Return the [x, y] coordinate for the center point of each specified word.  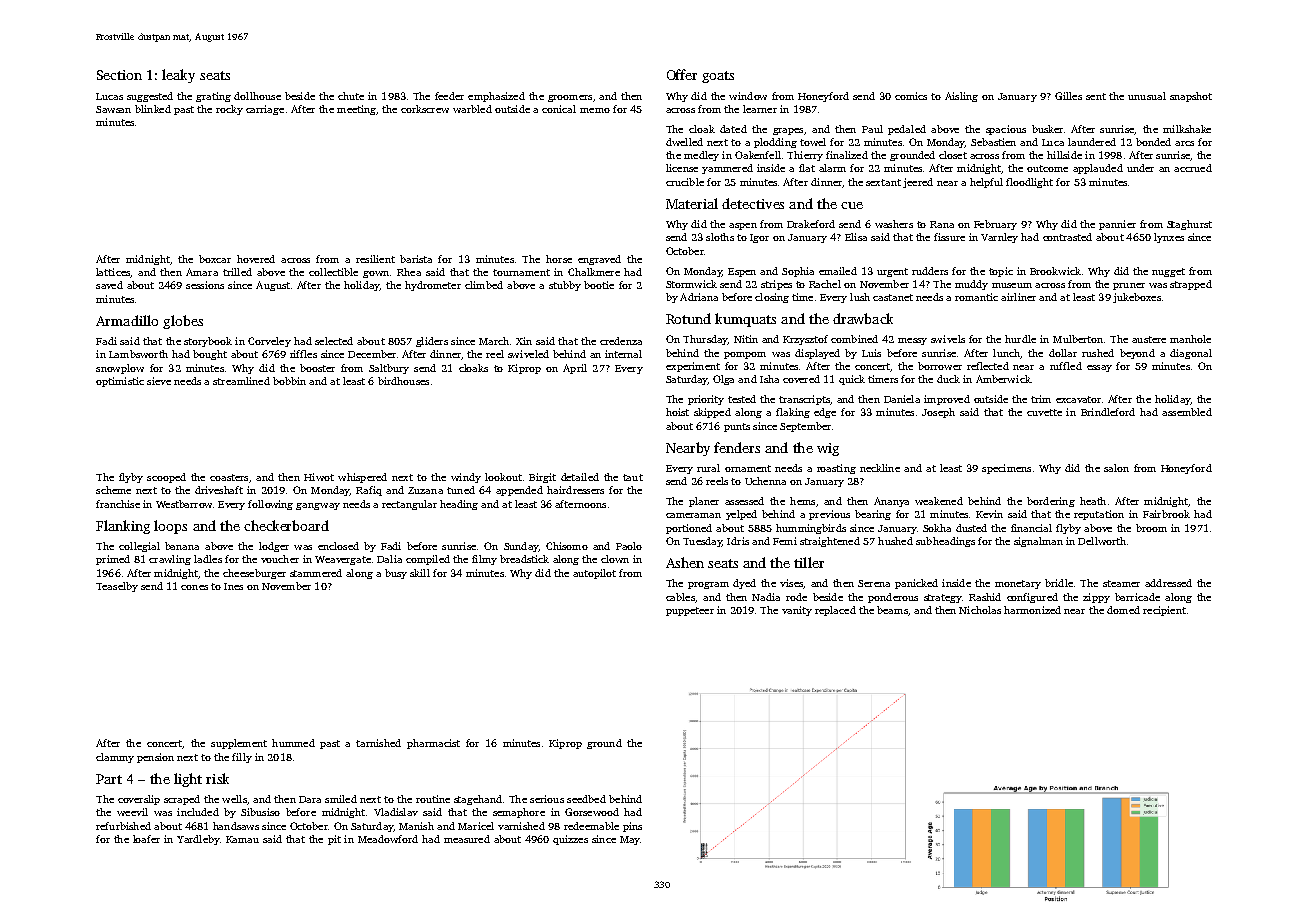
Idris [738, 541]
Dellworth [1102, 541]
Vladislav [396, 812]
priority [706, 400]
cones [194, 587]
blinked [153, 109]
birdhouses [403, 381]
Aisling [961, 97]
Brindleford [1108, 412]
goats [718, 77]
